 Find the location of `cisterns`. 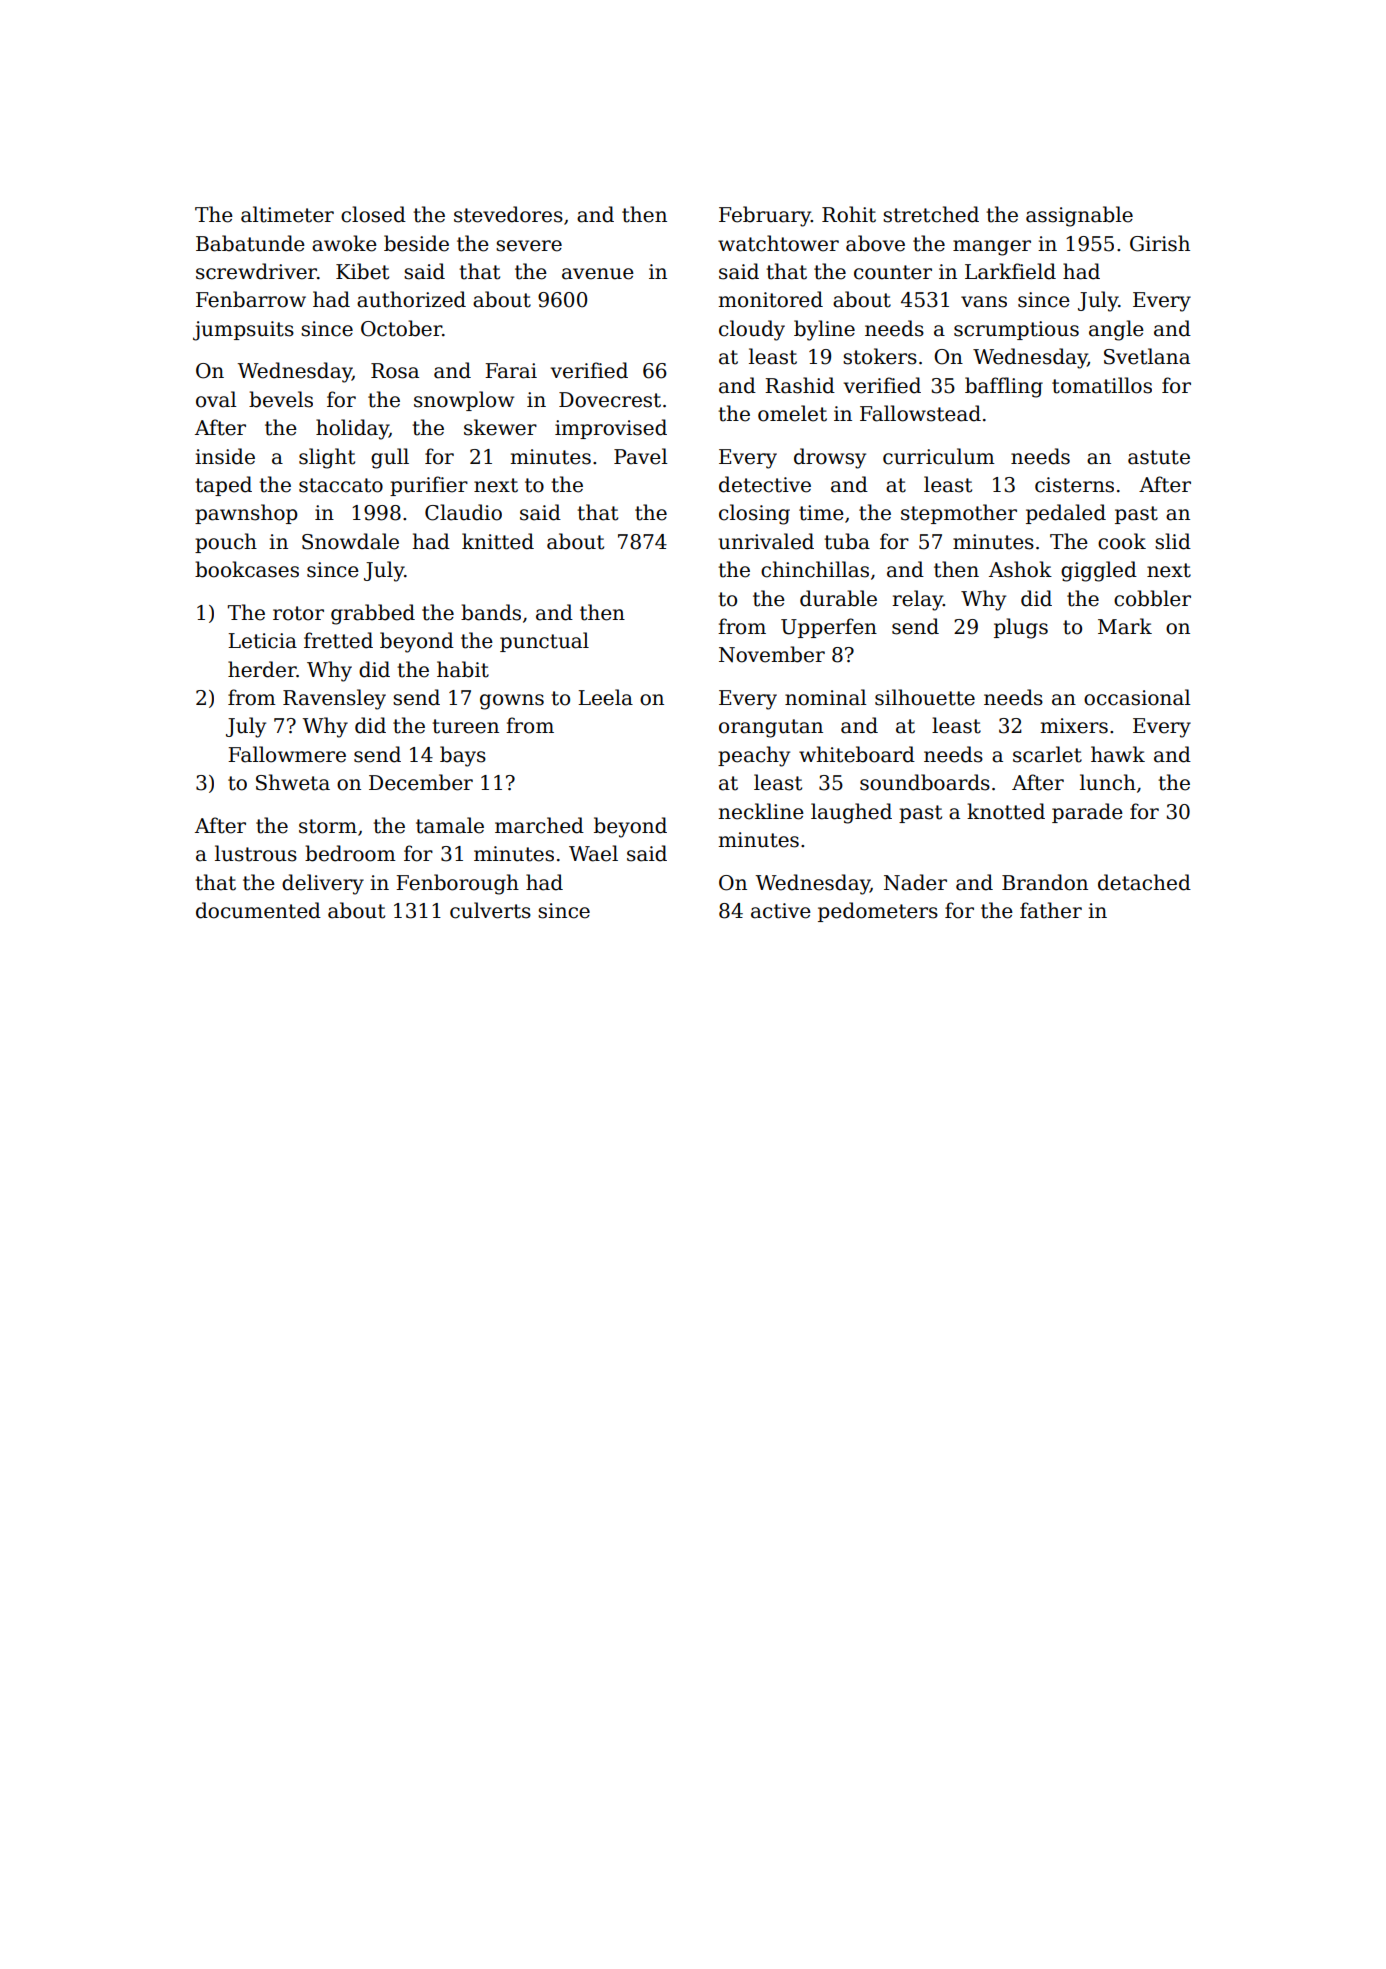

cisterns is located at coordinates (1074, 485).
